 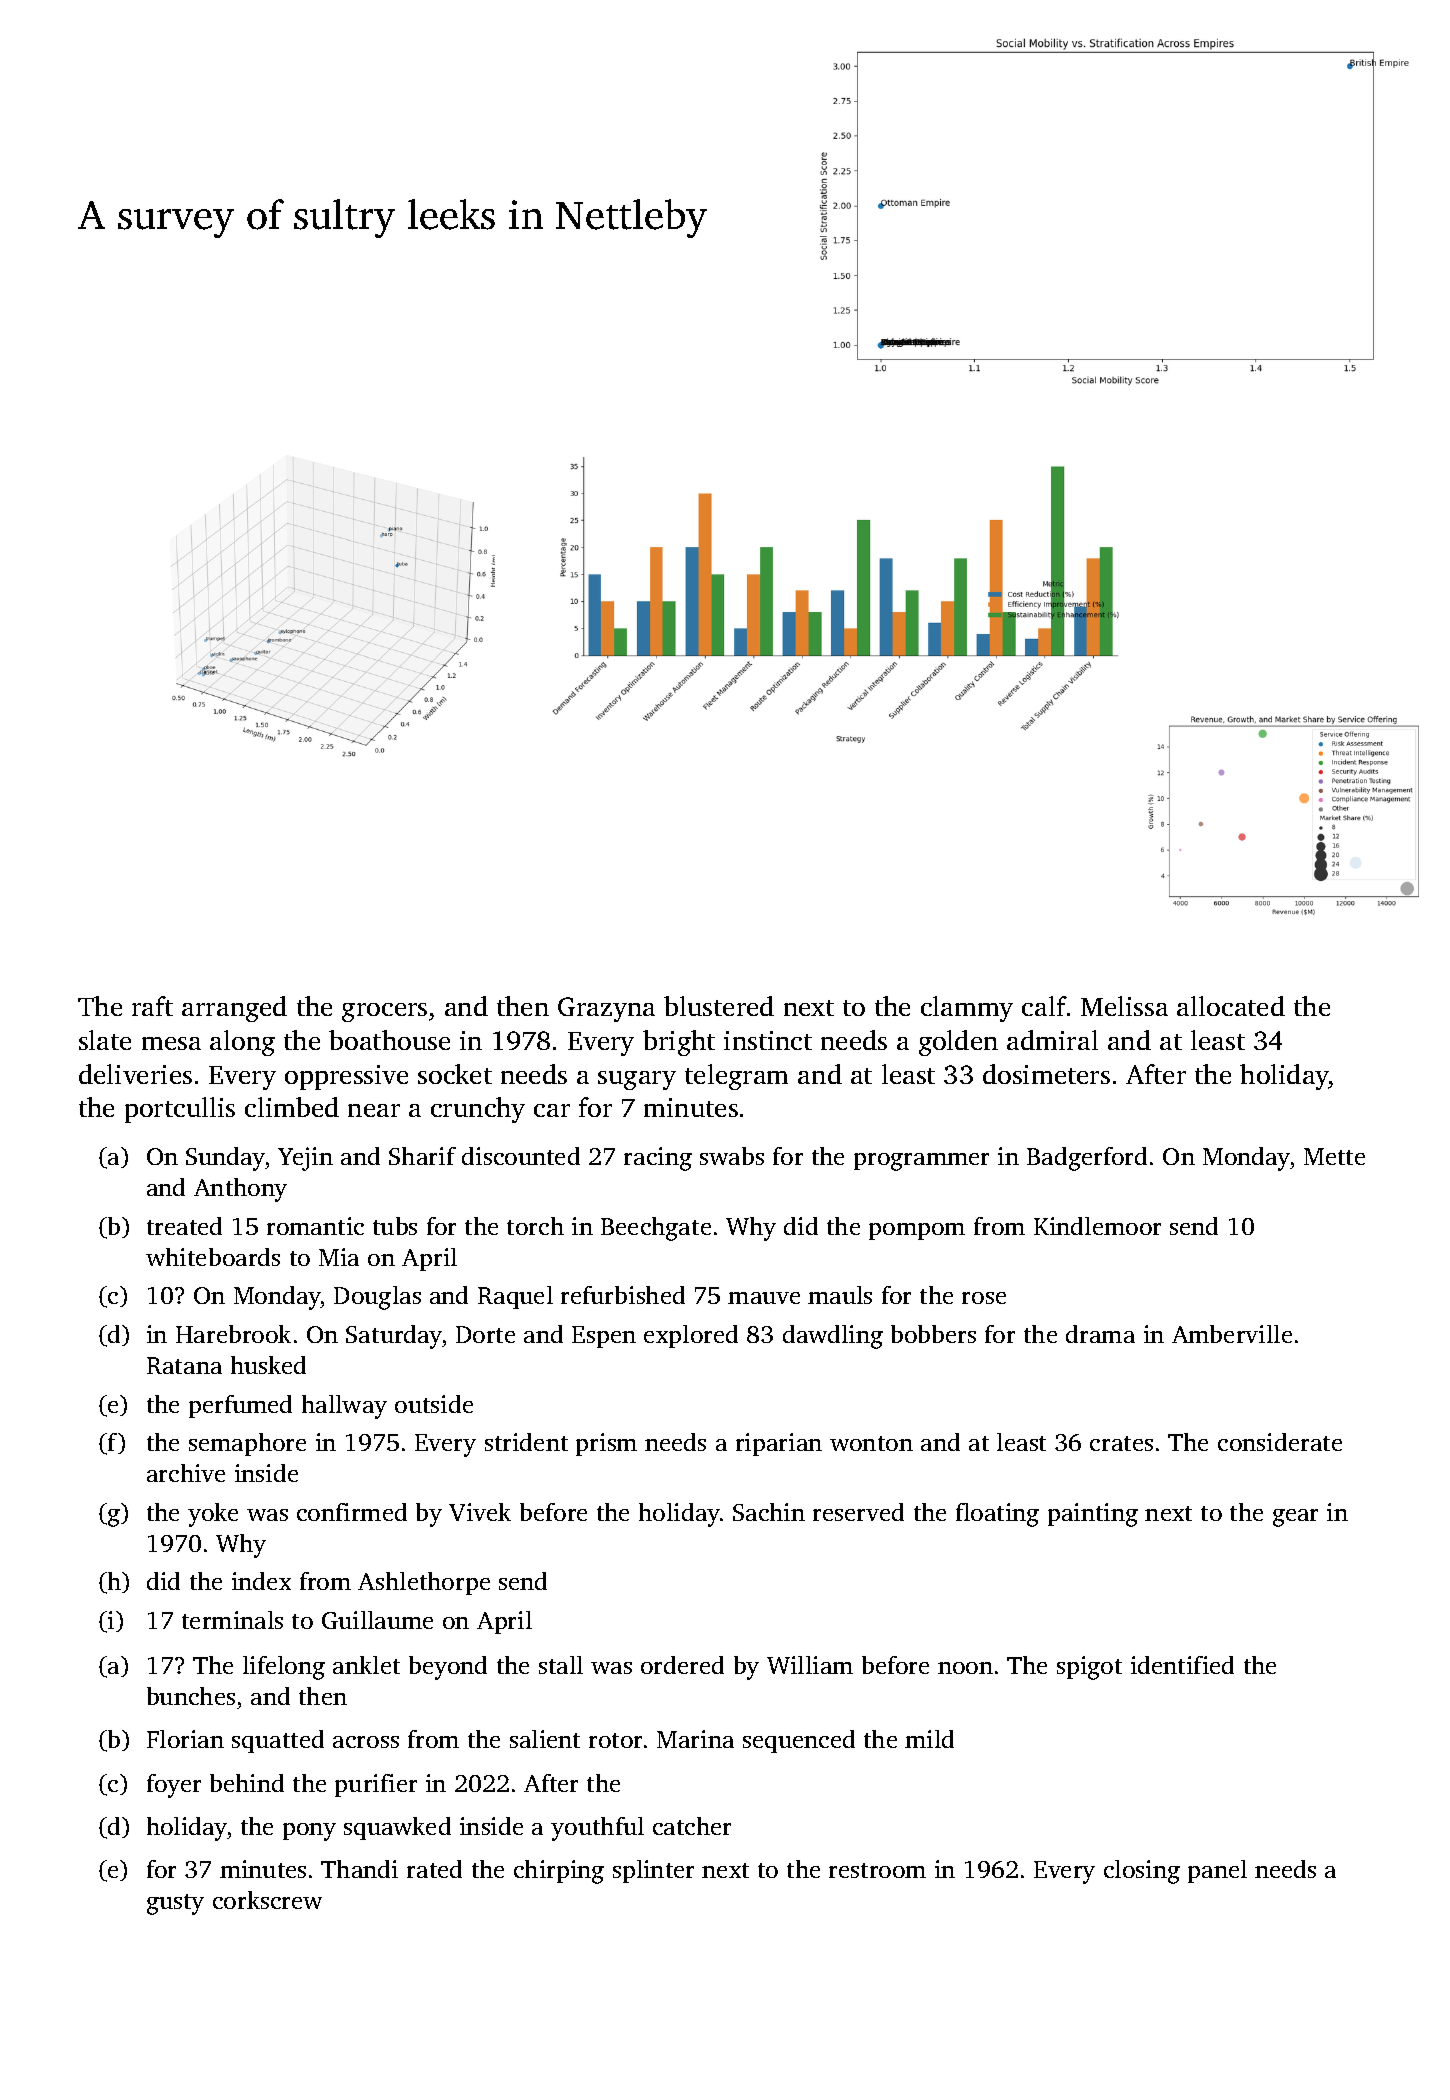 What do you see at coordinates (1100, 1334) in the page?
I see `drama` at bounding box center [1100, 1334].
